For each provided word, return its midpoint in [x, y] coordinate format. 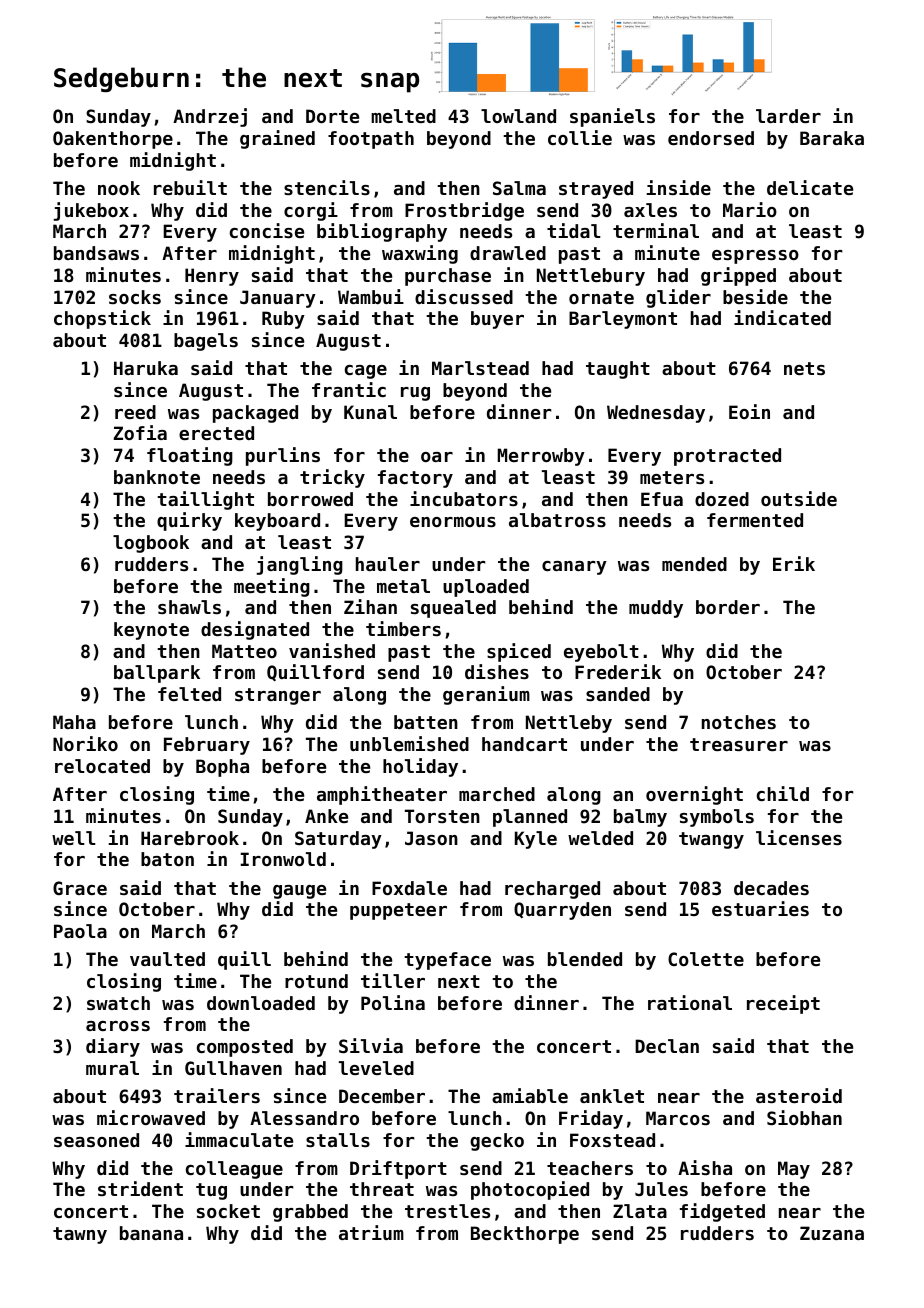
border [728, 607]
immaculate [239, 1139]
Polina [393, 1002]
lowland [518, 116]
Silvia [371, 1045]
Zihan [370, 606]
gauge [299, 892]
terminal [656, 230]
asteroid [799, 1095]
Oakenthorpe [113, 140]
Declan [667, 1046]
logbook [151, 544]
